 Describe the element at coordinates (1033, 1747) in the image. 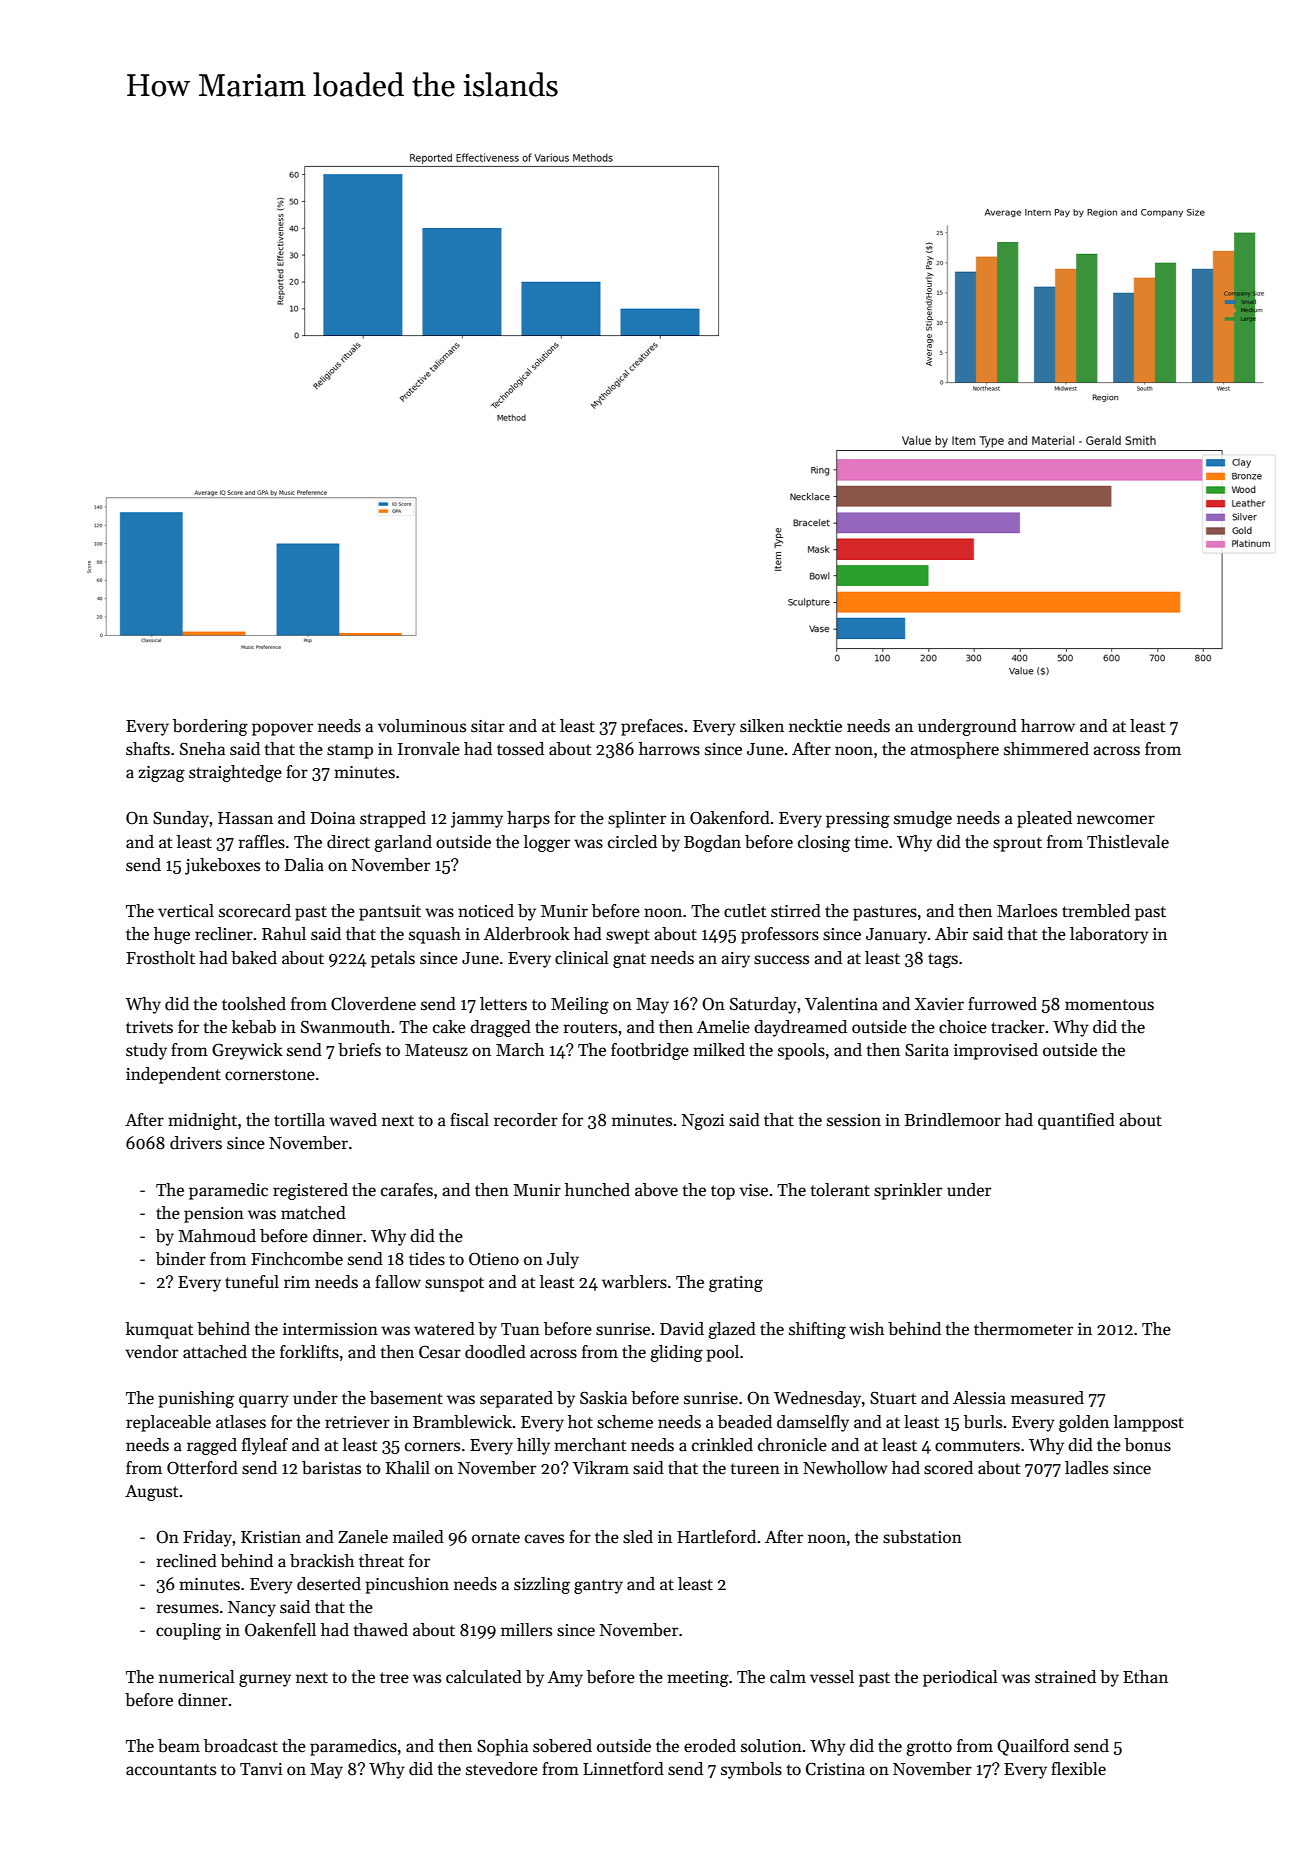

I see `Quailford` at that location.
